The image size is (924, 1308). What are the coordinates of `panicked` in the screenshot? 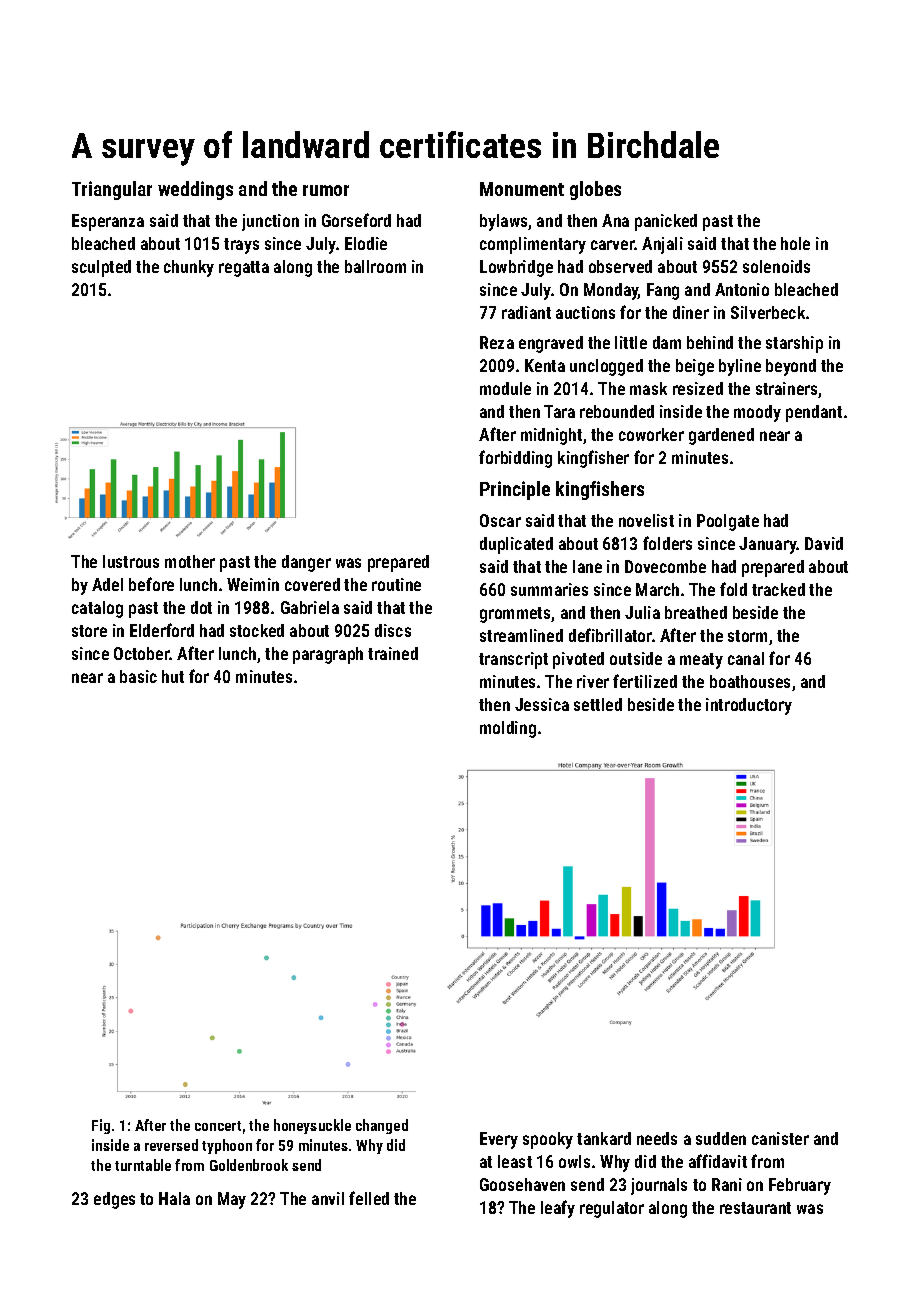 It's located at (666, 222).
